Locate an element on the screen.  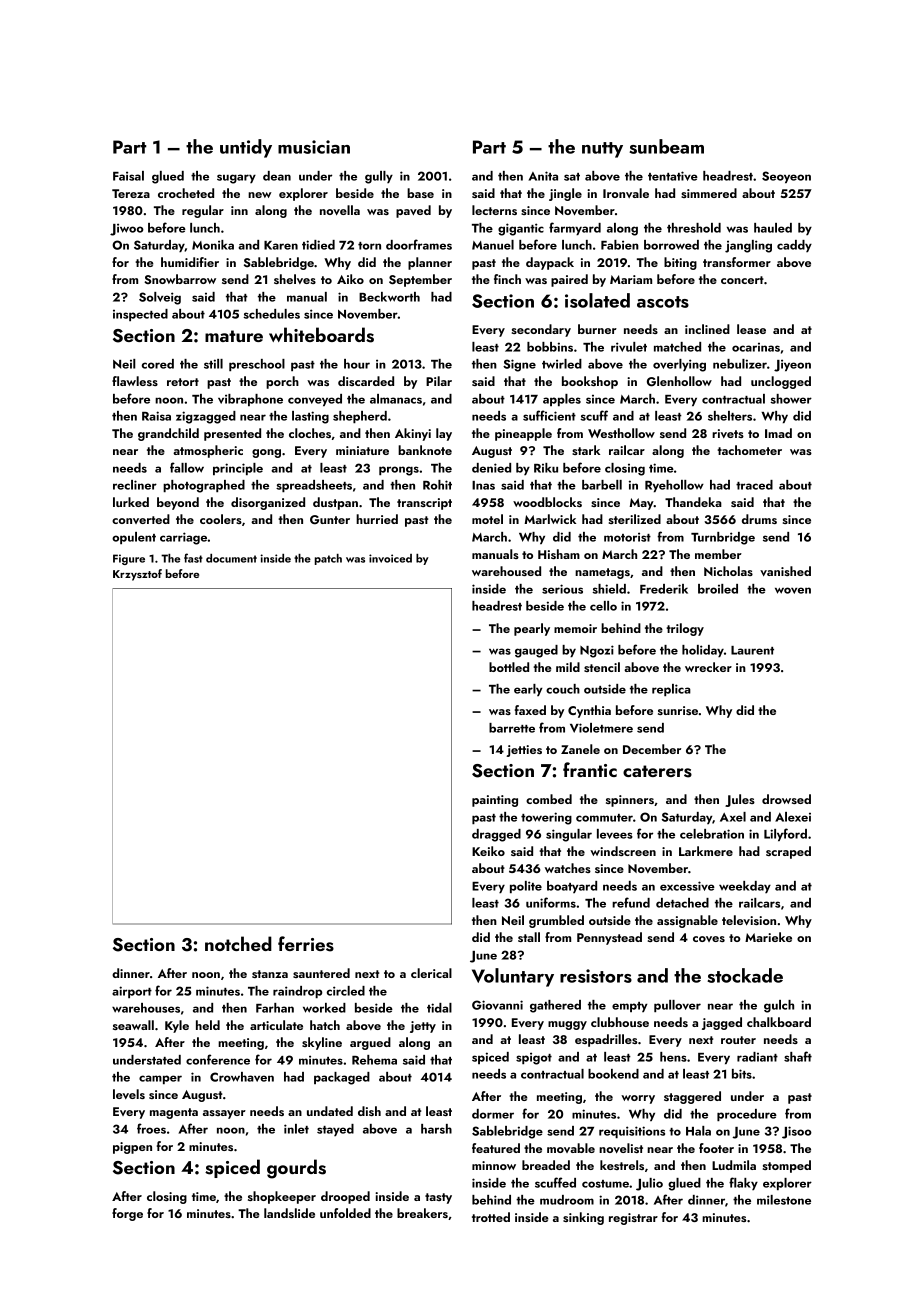
Glenhollow is located at coordinates (679, 381).
